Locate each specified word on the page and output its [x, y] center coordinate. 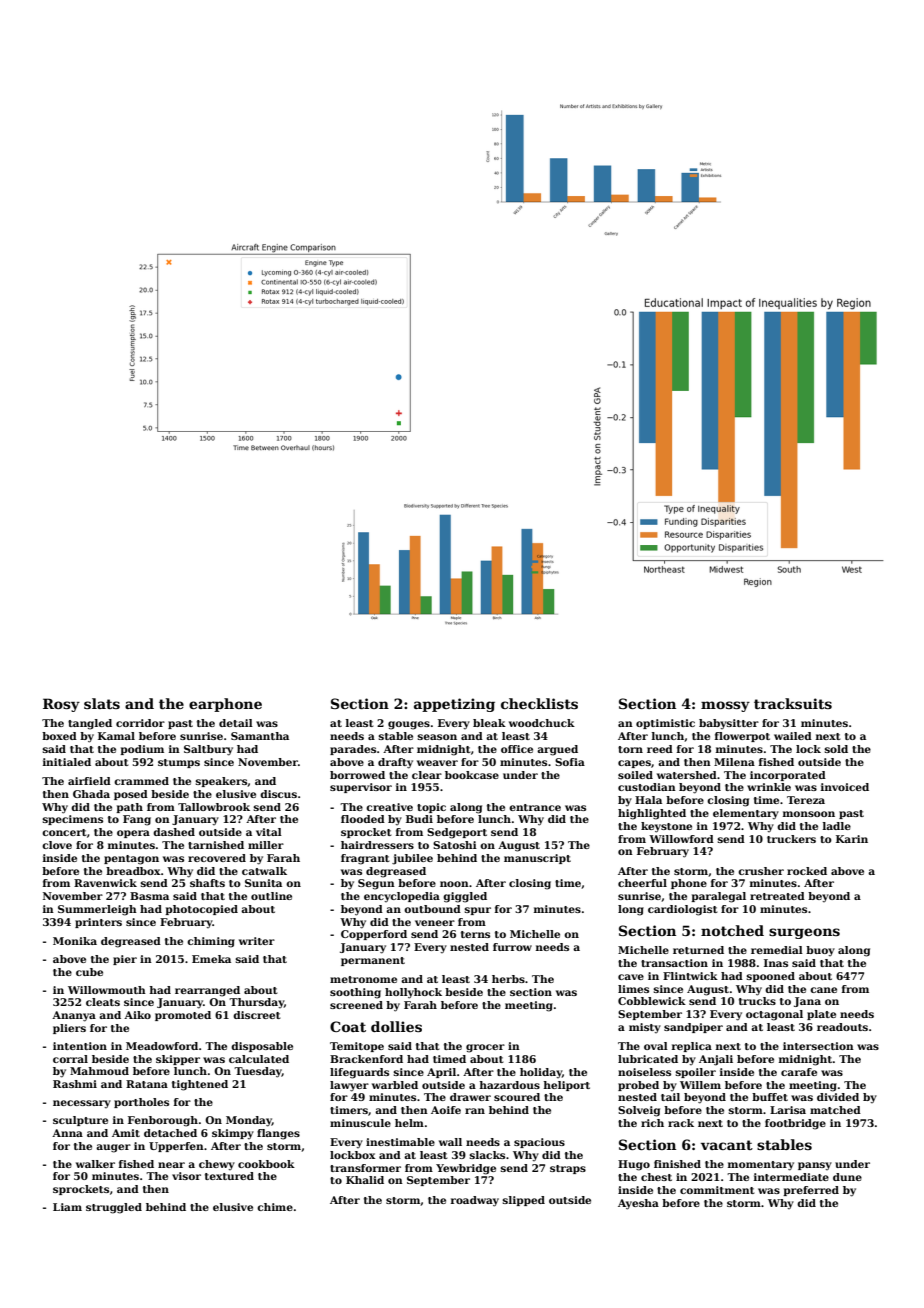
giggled [465, 897]
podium [142, 750]
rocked [807, 871]
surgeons [804, 933]
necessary [82, 1104]
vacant [727, 1145]
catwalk [264, 871]
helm [409, 1123]
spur [478, 911]
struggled [114, 1208]
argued [557, 750]
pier [125, 960]
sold [836, 749]
